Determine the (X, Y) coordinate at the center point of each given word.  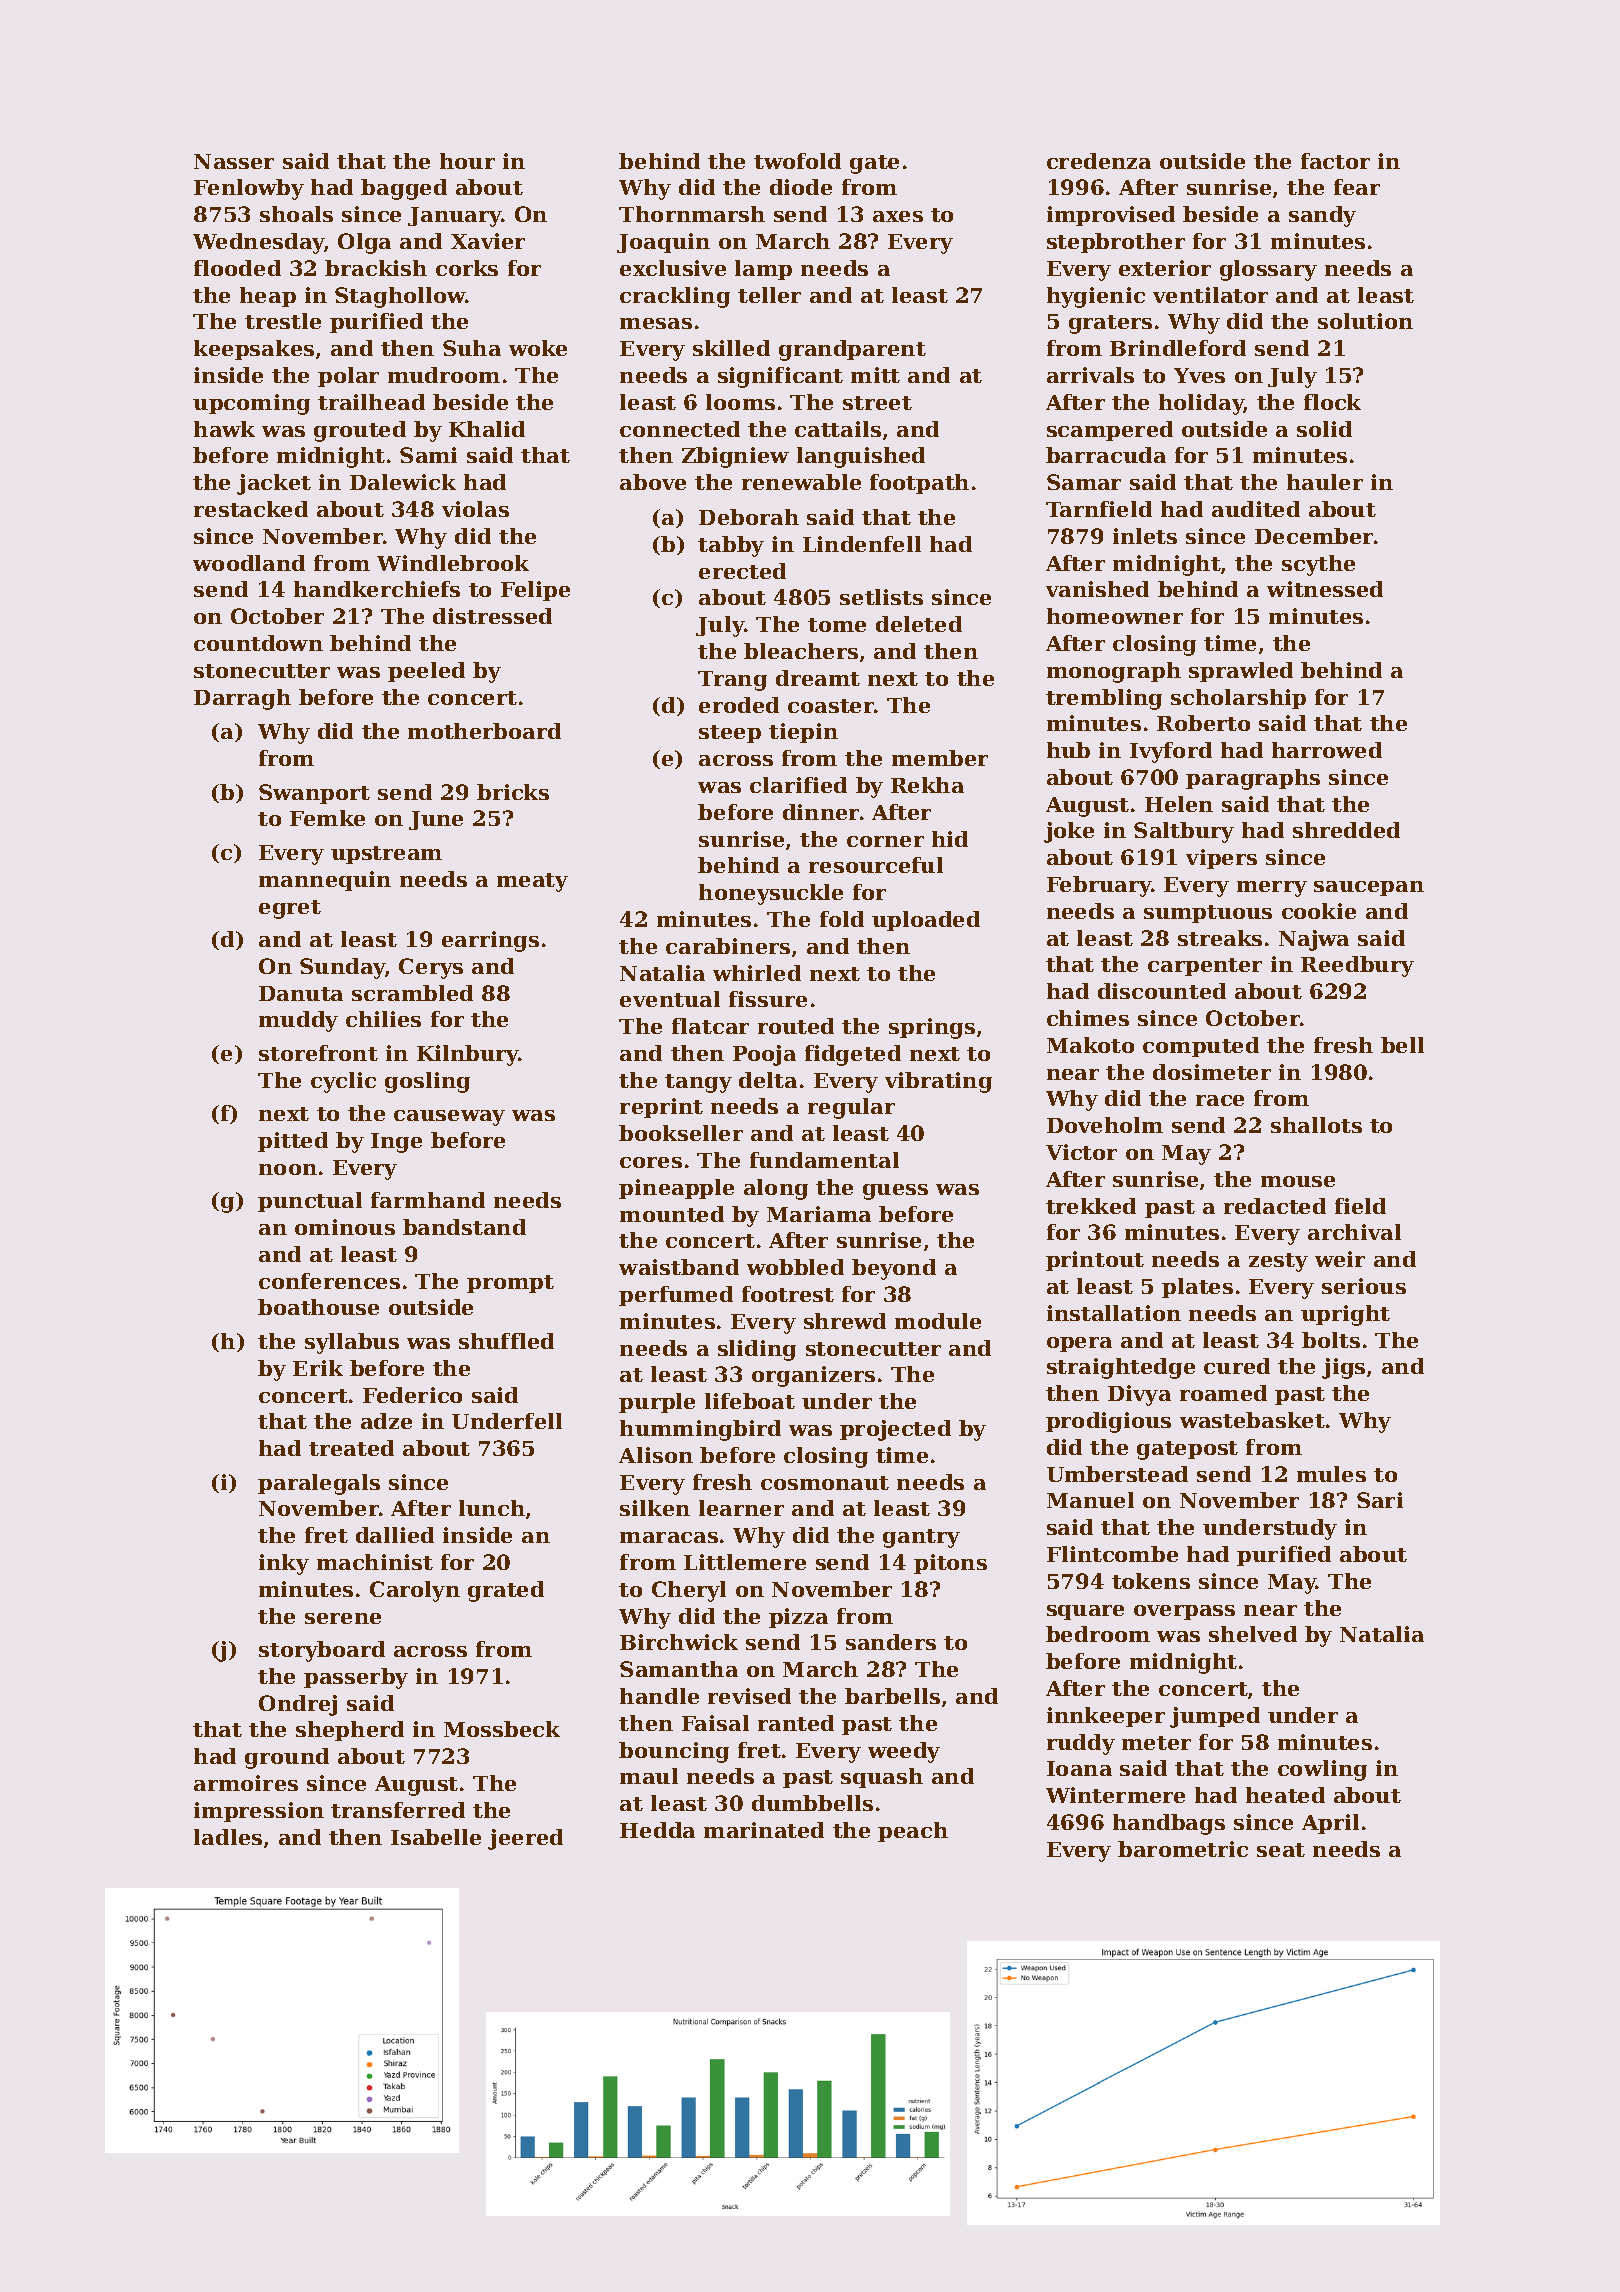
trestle (283, 321)
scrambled (412, 993)
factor (1335, 161)
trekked (1091, 1206)
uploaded (926, 921)
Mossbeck (502, 1729)
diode (801, 187)
